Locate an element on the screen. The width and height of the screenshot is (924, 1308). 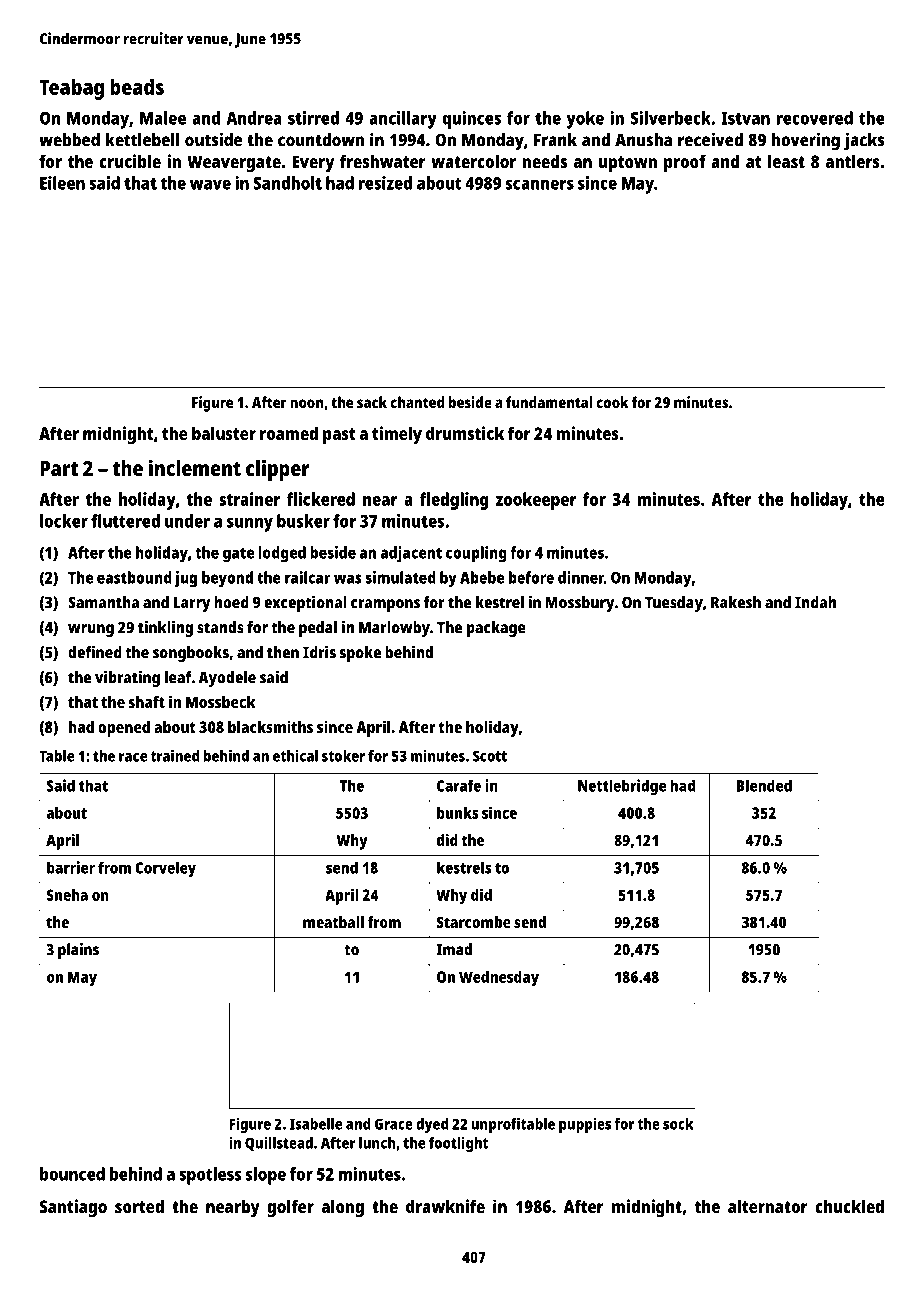
sock is located at coordinates (678, 1124).
